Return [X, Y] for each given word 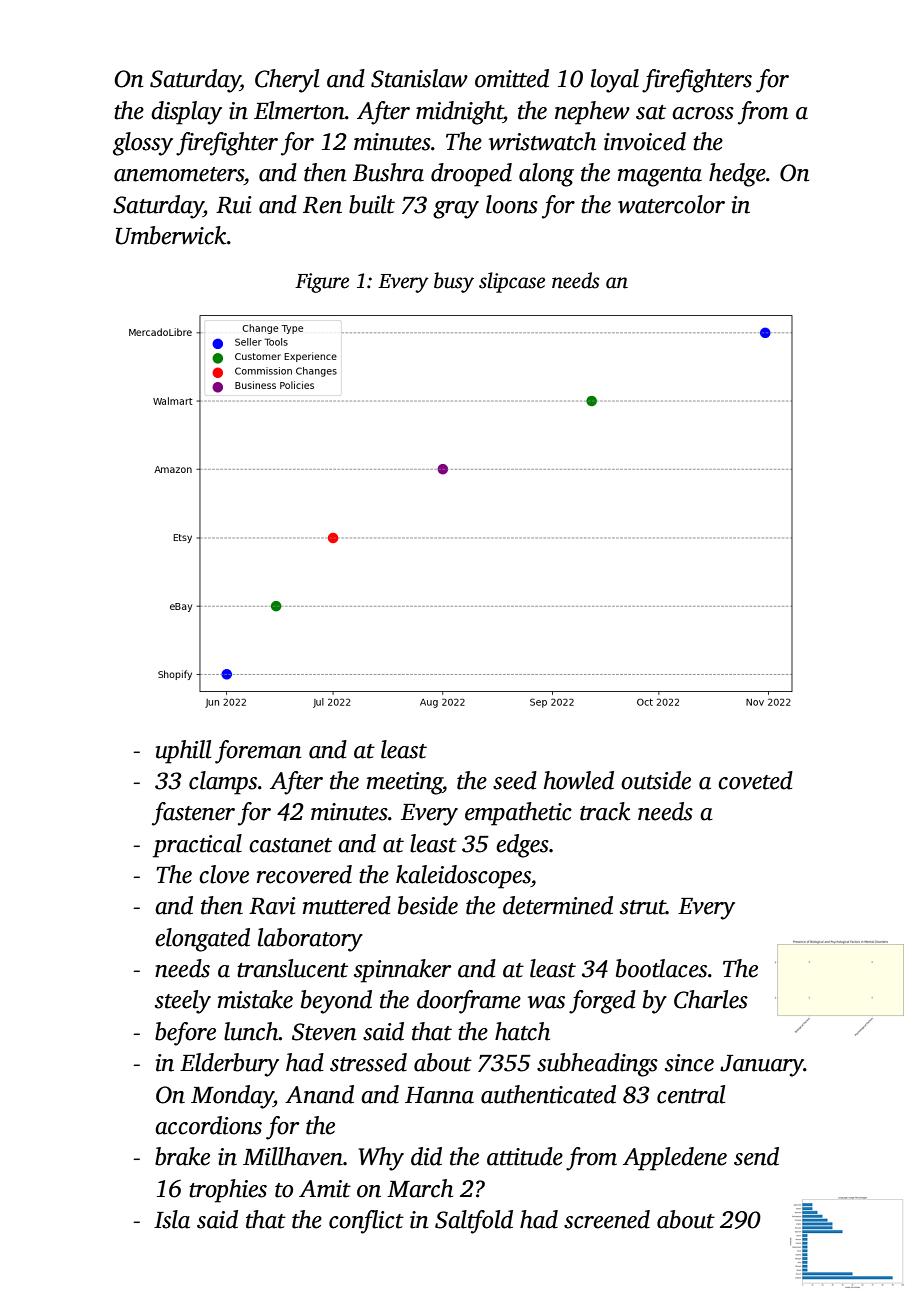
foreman [258, 752]
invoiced [645, 141]
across [703, 113]
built [372, 204]
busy [454, 282]
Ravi [272, 906]
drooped [471, 175]
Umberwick [171, 235]
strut [643, 907]
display [186, 113]
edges [522, 846]
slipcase [512, 282]
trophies [228, 1191]
